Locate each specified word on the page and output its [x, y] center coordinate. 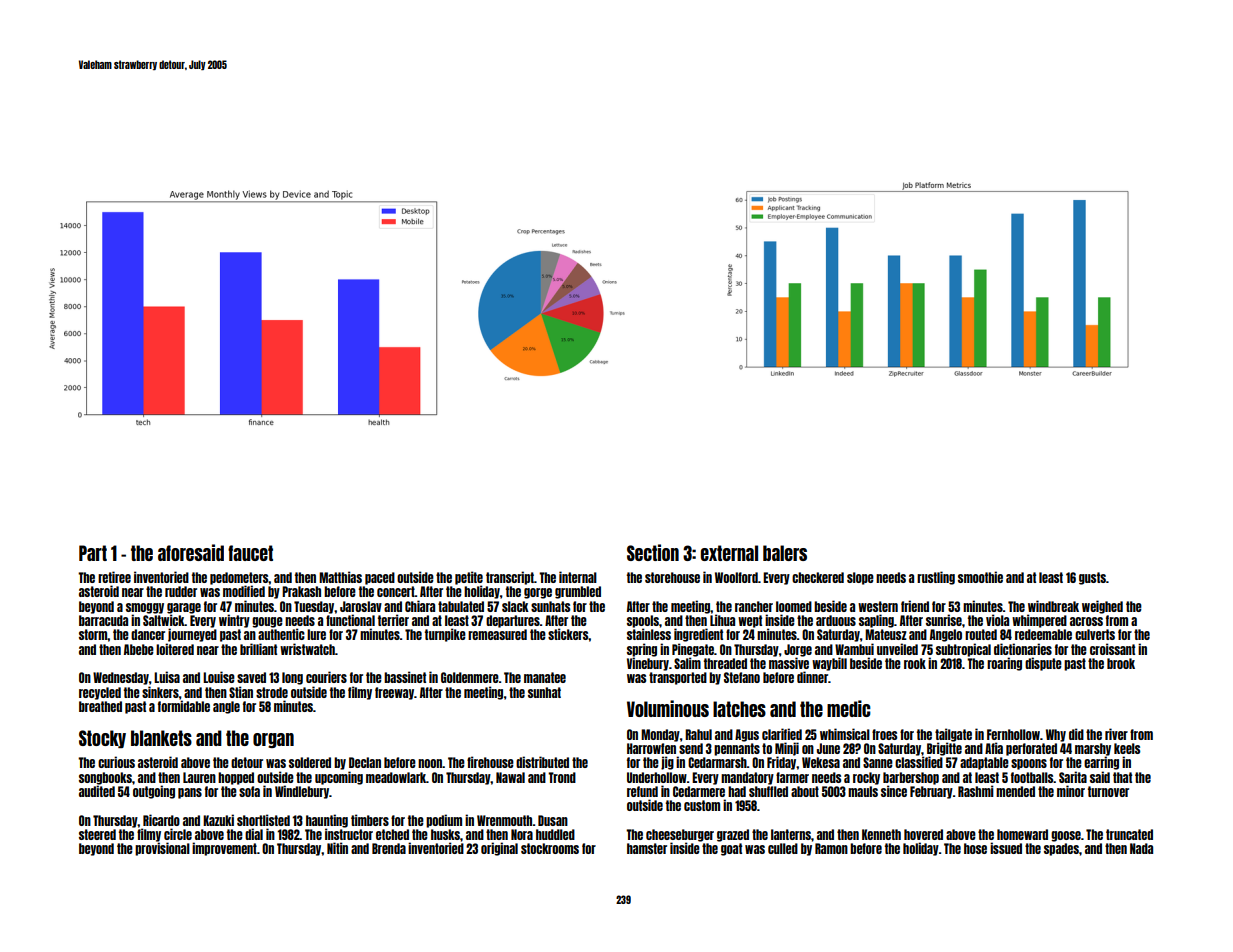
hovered [923, 834]
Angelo [946, 635]
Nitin [337, 848]
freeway [394, 693]
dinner [812, 677]
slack [515, 606]
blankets [161, 738]
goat [731, 849]
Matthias [340, 577]
